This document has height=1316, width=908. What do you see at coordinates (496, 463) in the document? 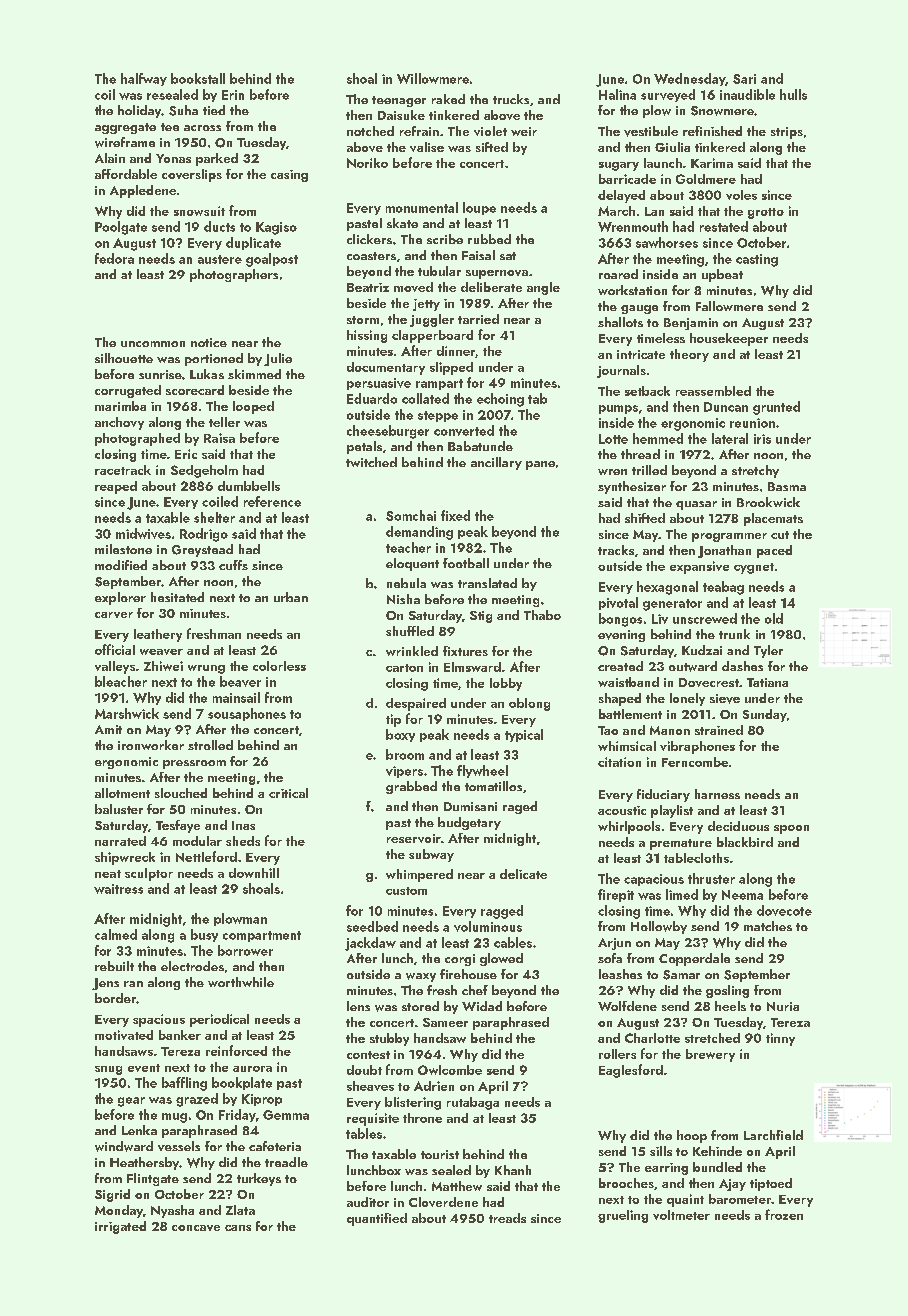
I see `ancillary` at bounding box center [496, 463].
